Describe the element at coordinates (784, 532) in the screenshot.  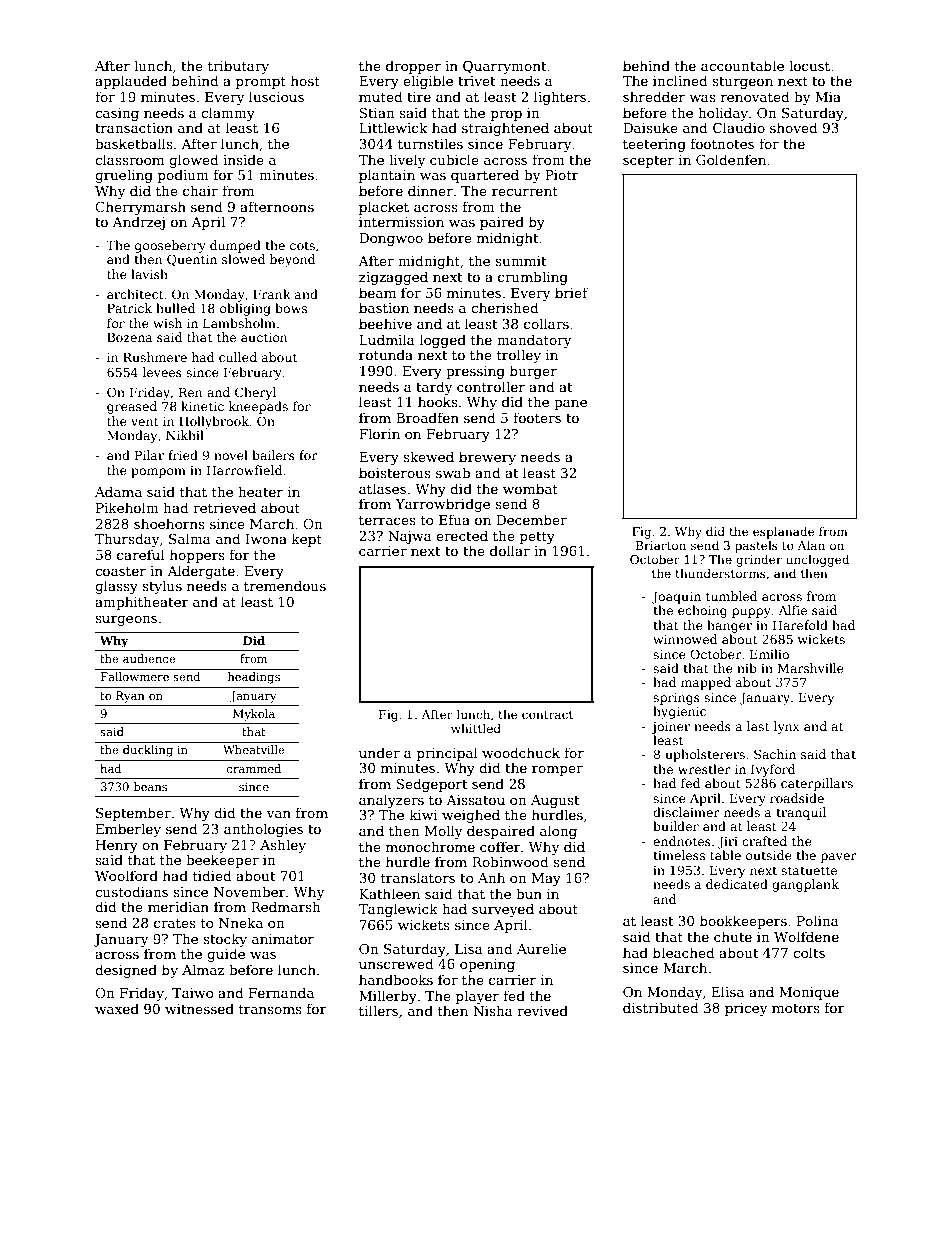
I see `esplanade` at that location.
